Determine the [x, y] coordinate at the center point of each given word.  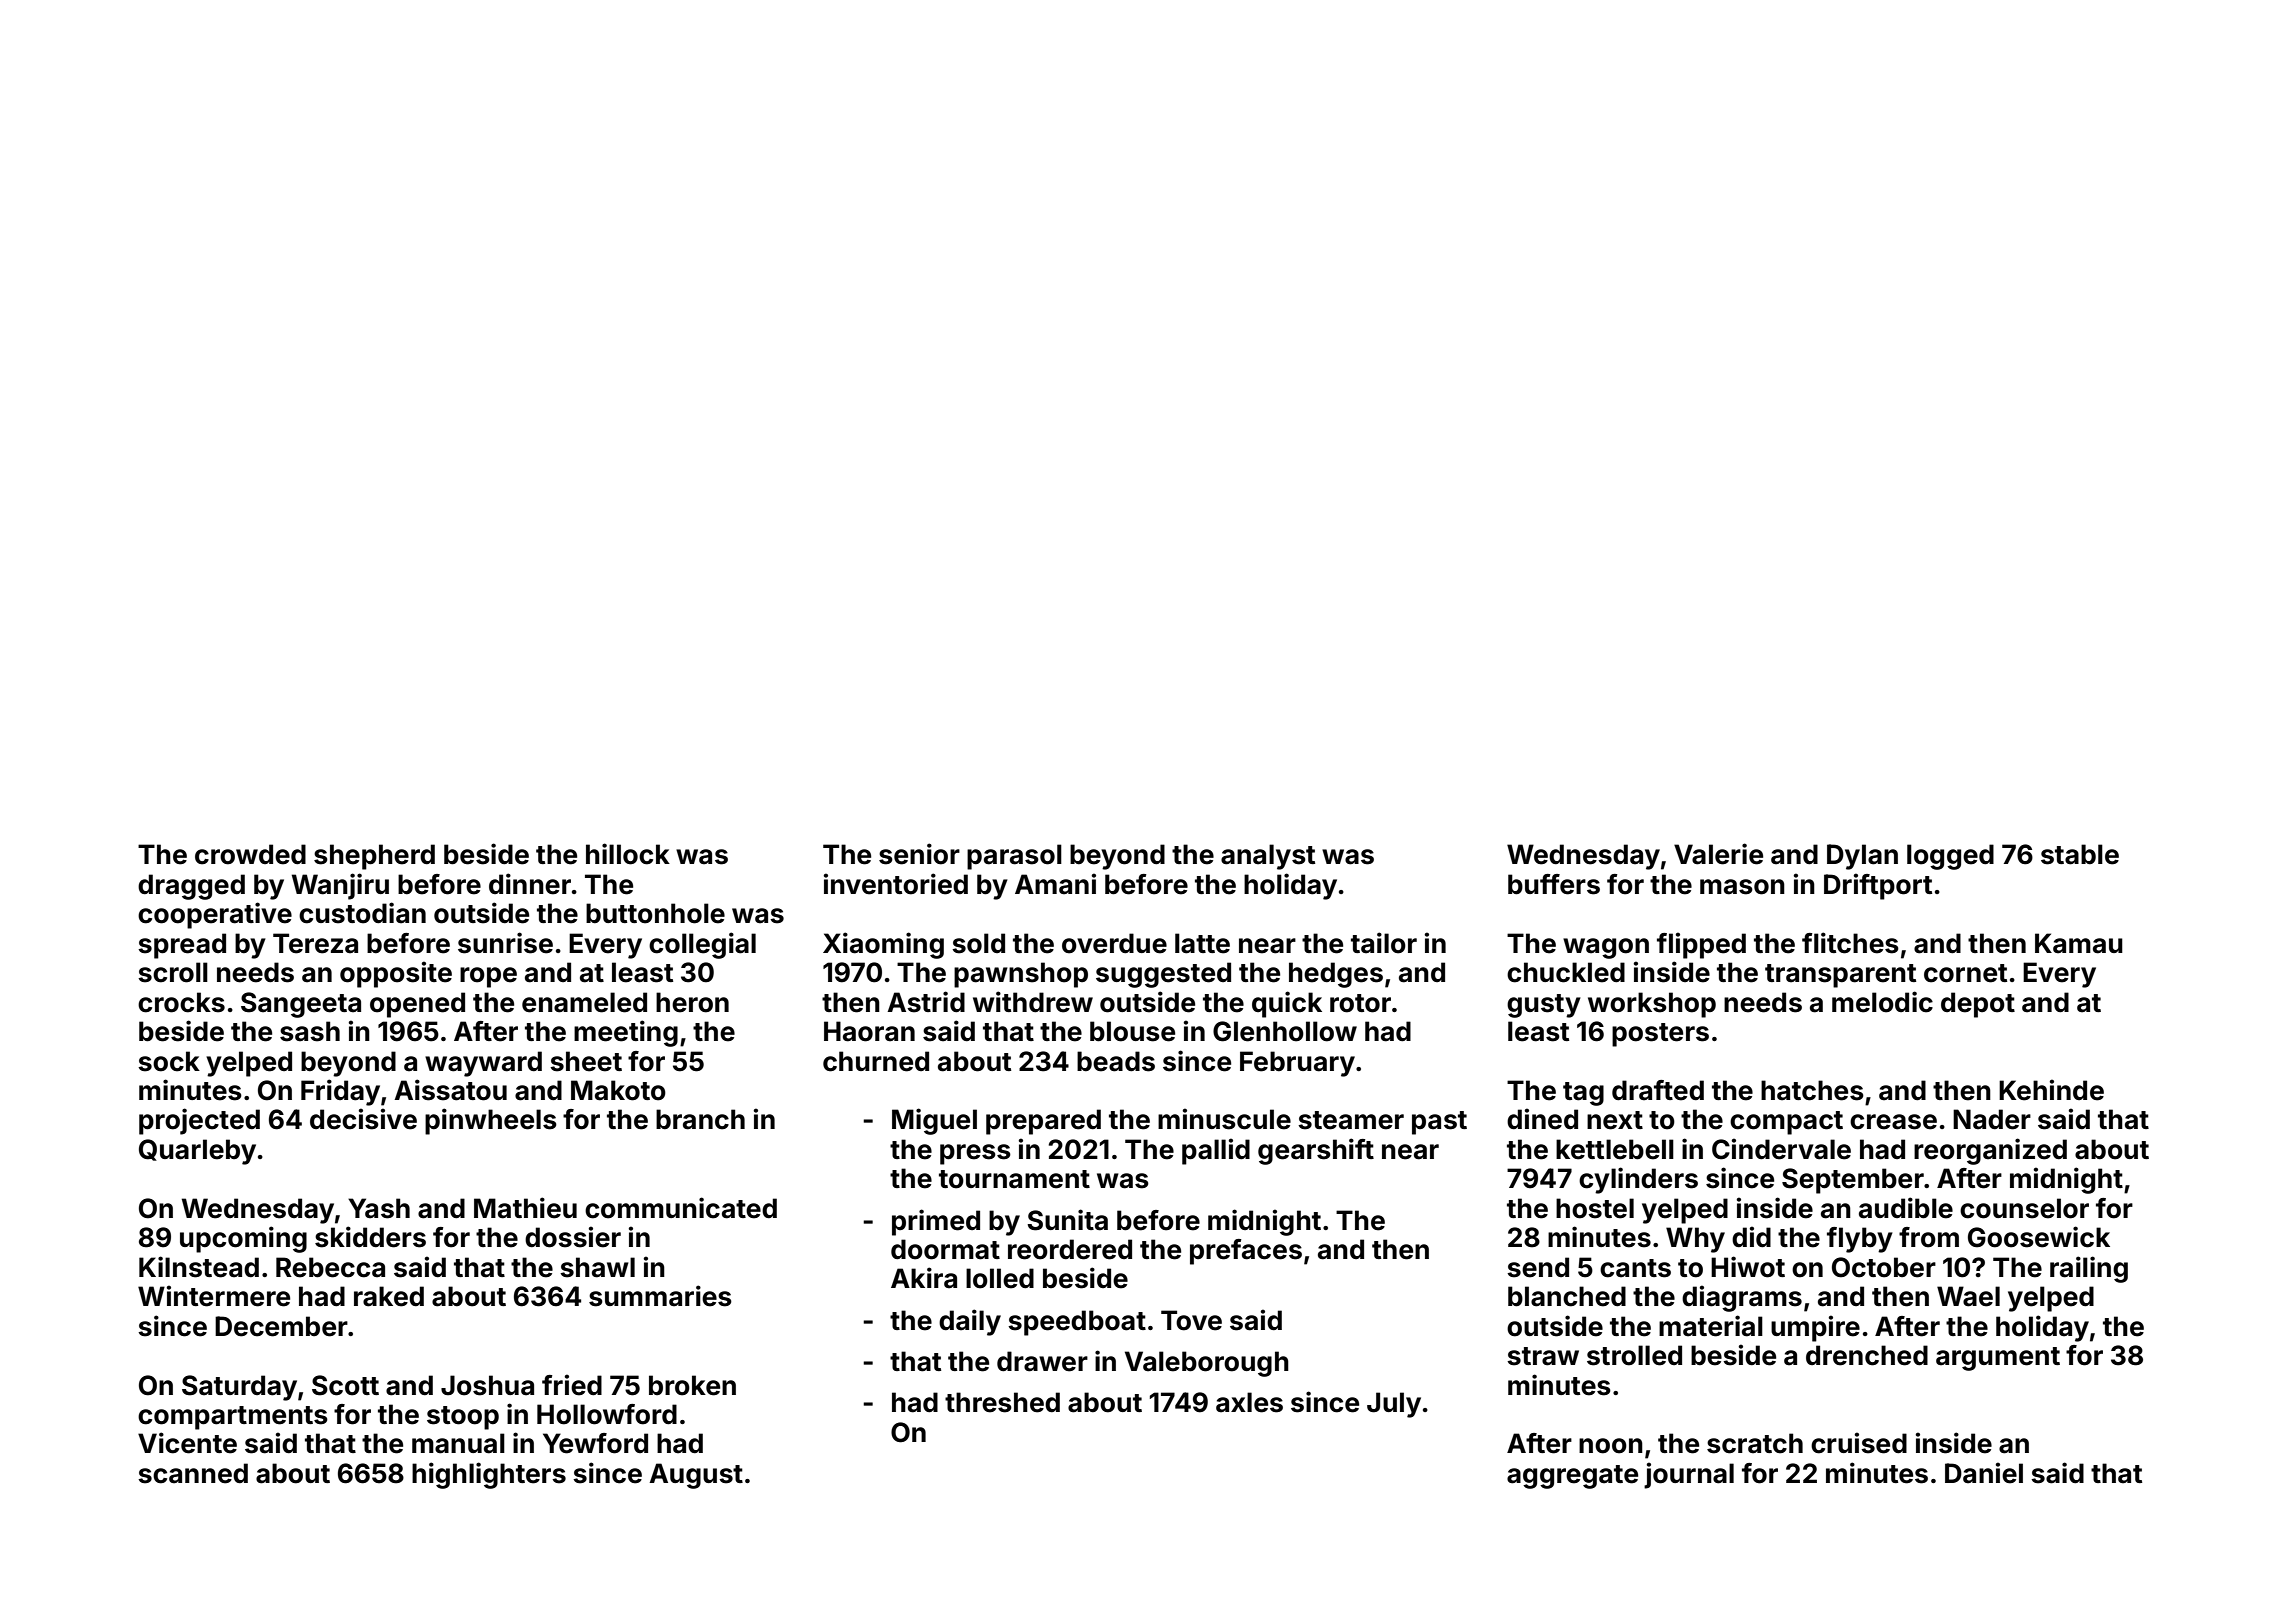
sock [169, 1061]
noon [1611, 1446]
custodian [362, 913]
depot [1978, 1005]
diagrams [1742, 1298]
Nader [1992, 1119]
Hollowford [607, 1414]
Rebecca [330, 1267]
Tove [1191, 1320]
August [696, 1476]
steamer [1351, 1120]
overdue [1114, 943]
